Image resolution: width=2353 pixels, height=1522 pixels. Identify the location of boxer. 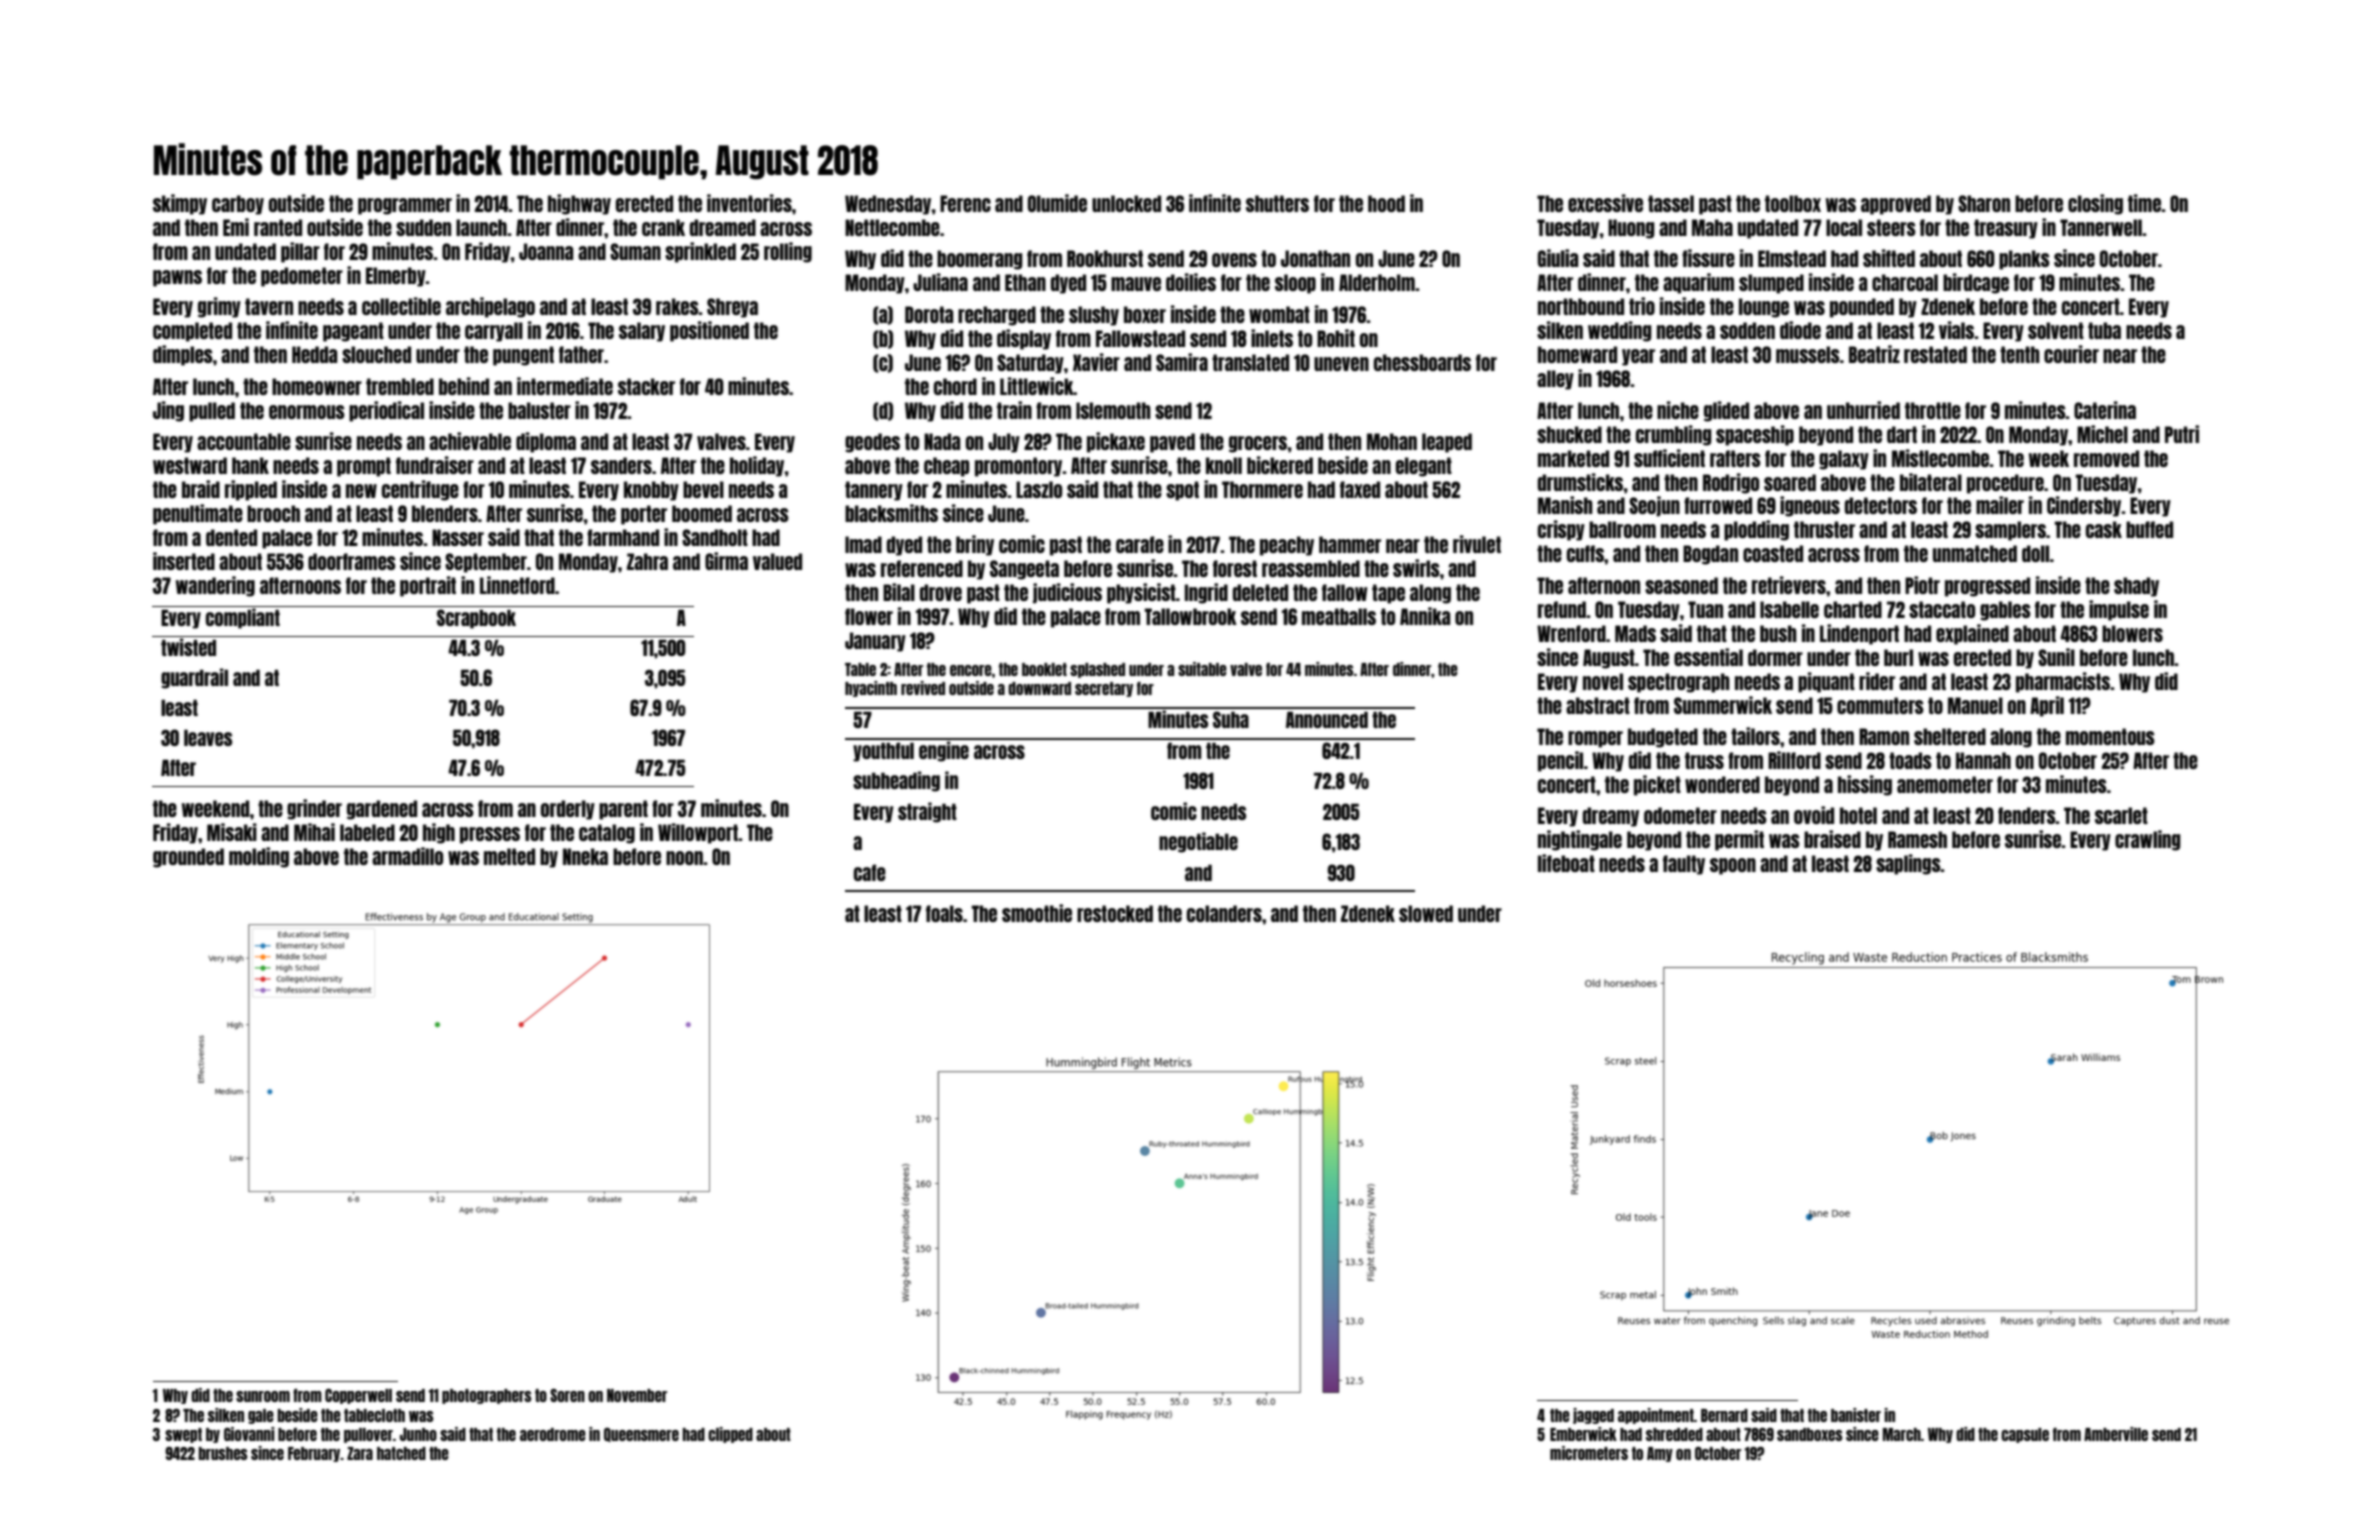
(1145, 314).
